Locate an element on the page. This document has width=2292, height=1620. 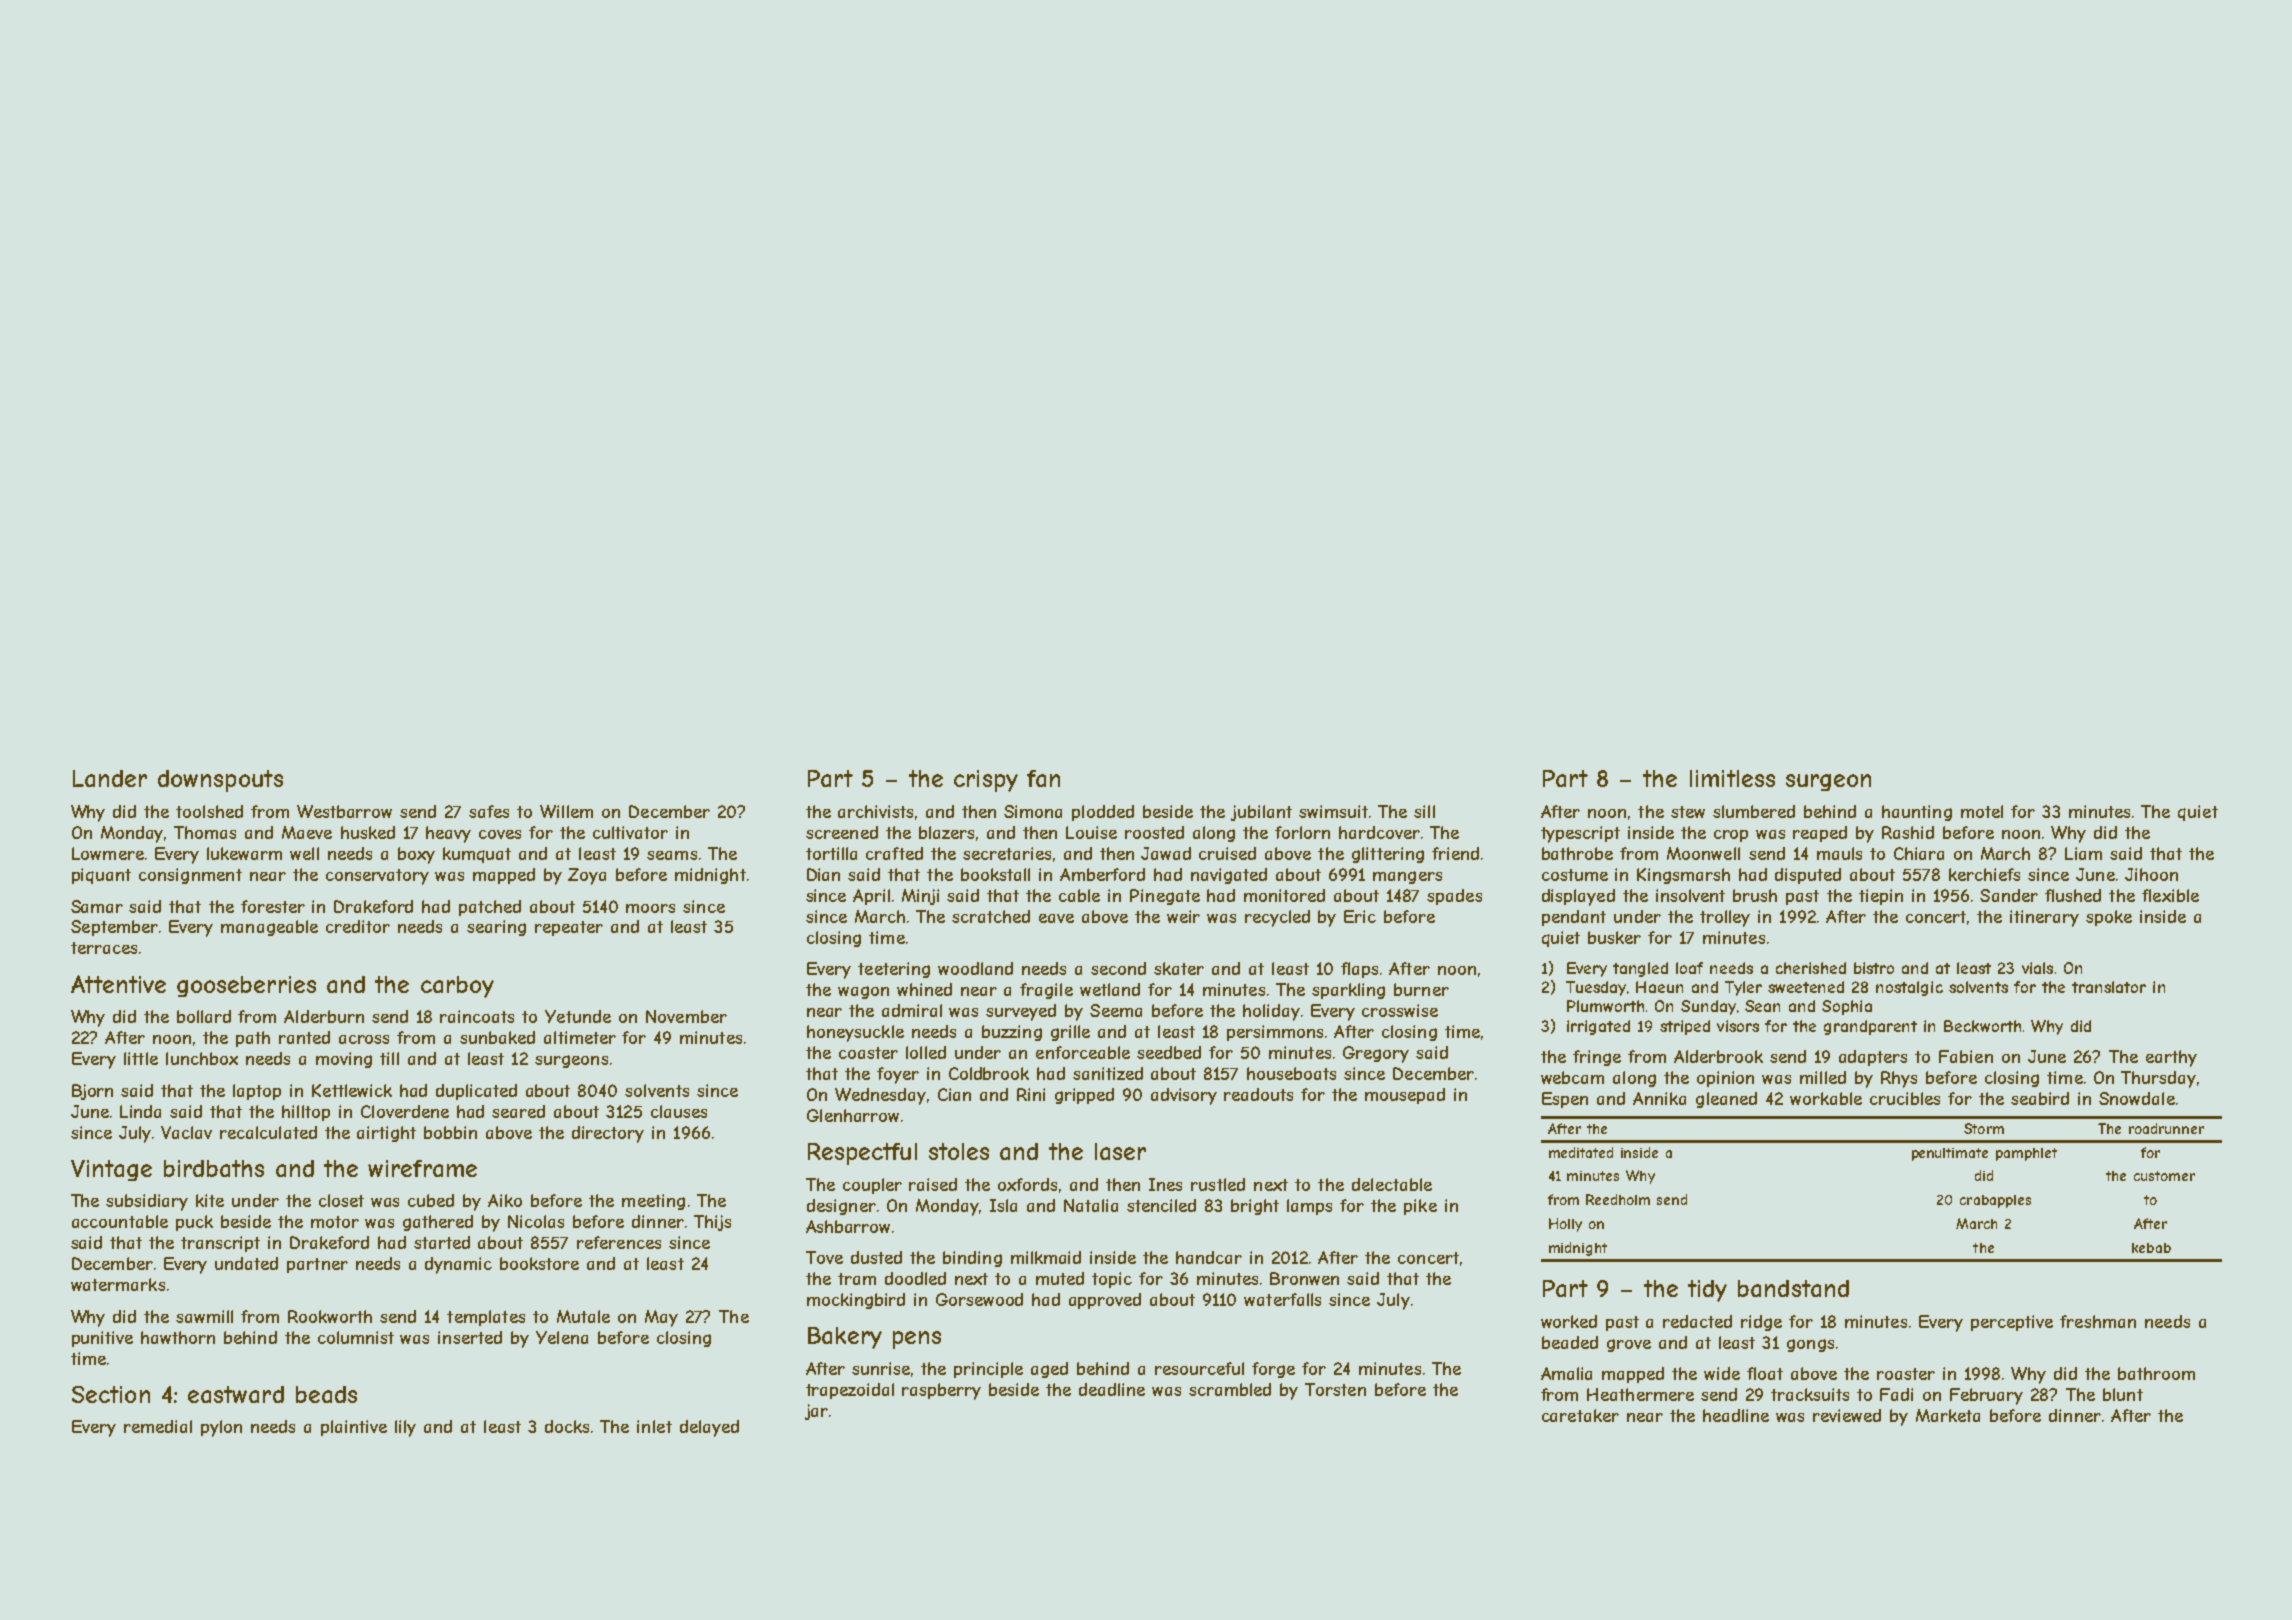
bobbin is located at coordinates (450, 1132).
